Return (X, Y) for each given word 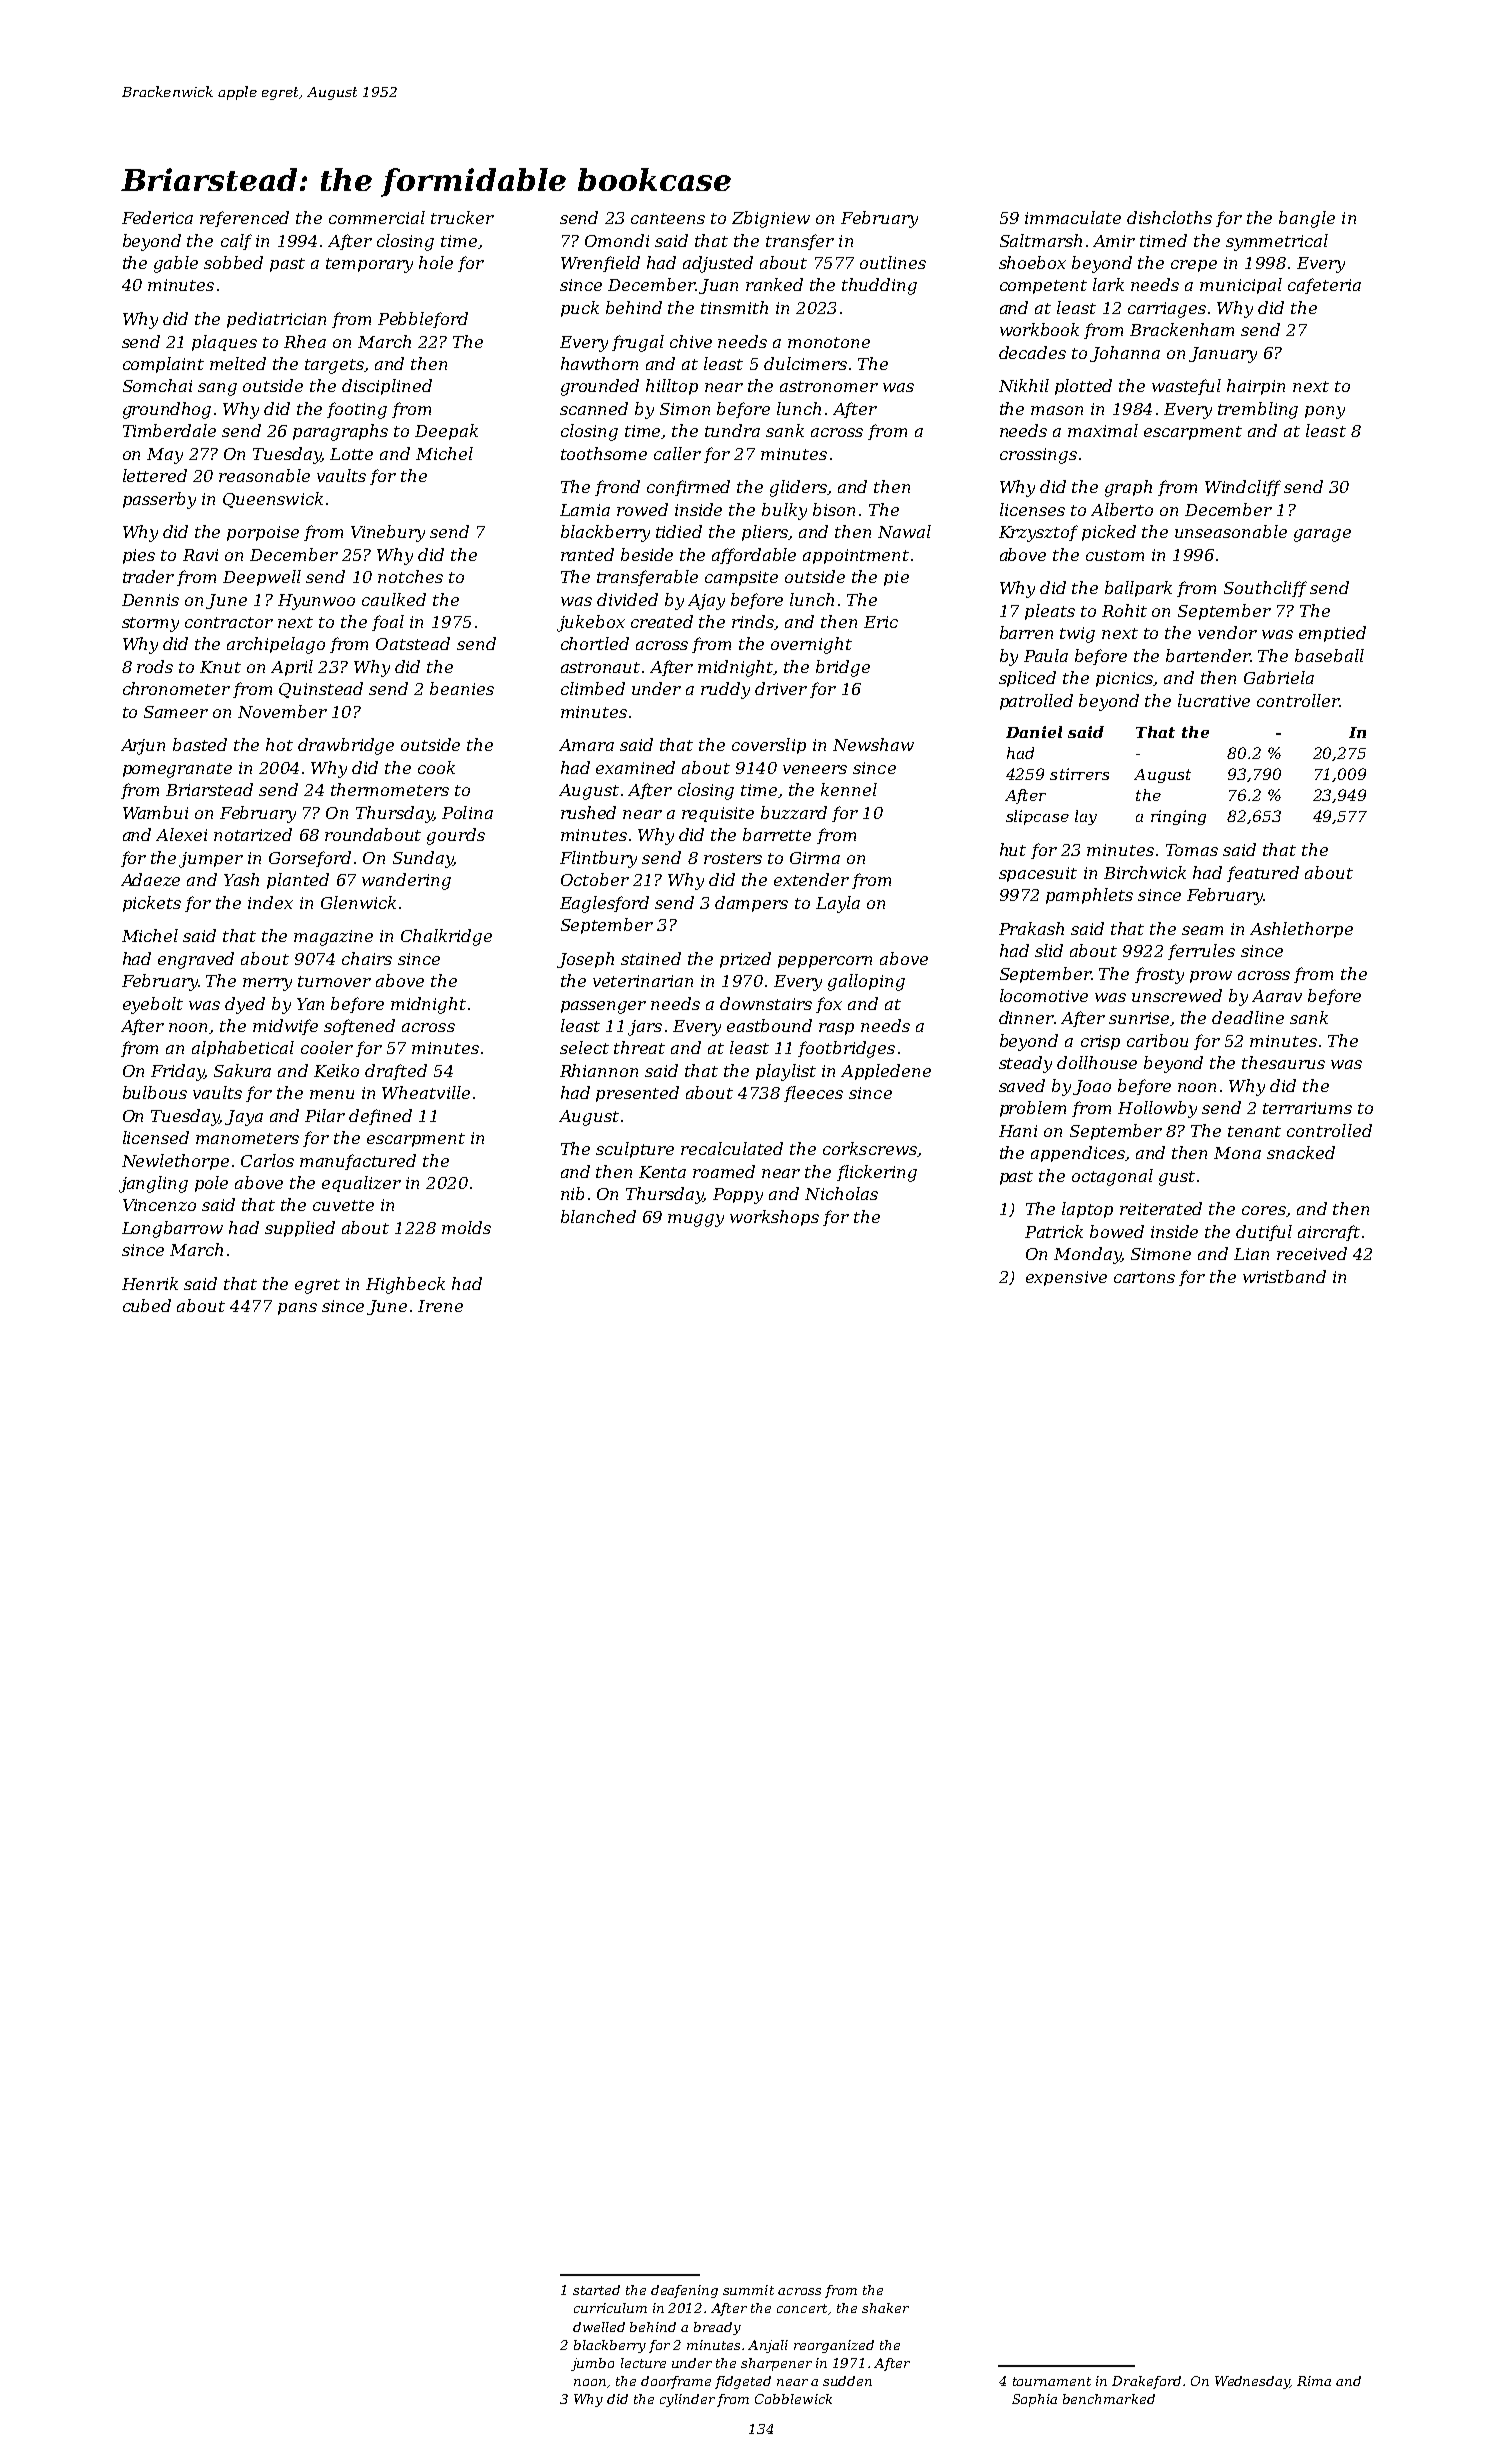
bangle (1307, 219)
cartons (1144, 1277)
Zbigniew (771, 219)
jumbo (592, 2364)
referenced (244, 219)
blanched (598, 1216)
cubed (147, 1305)
